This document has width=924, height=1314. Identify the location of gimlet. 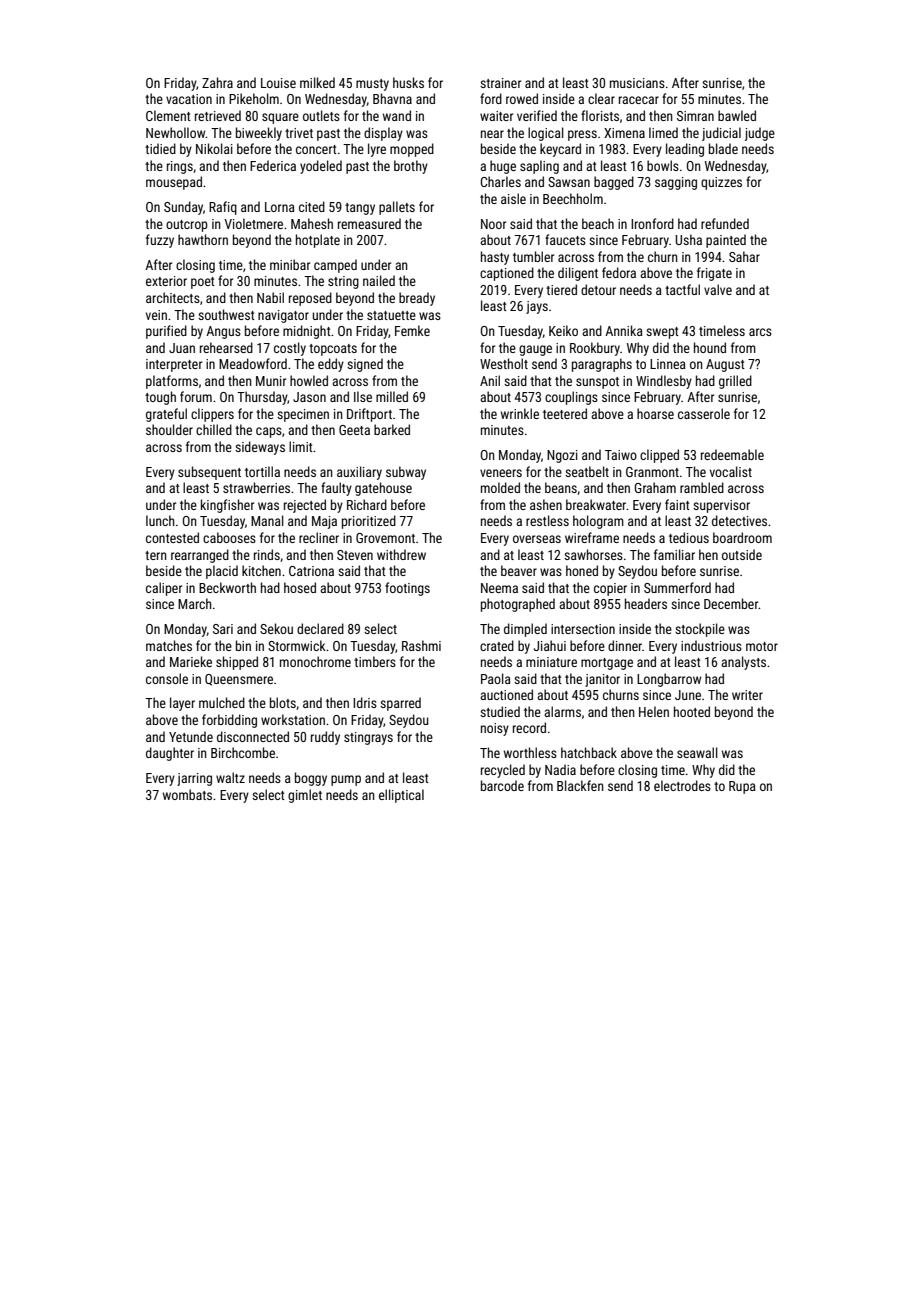
(305, 796).
